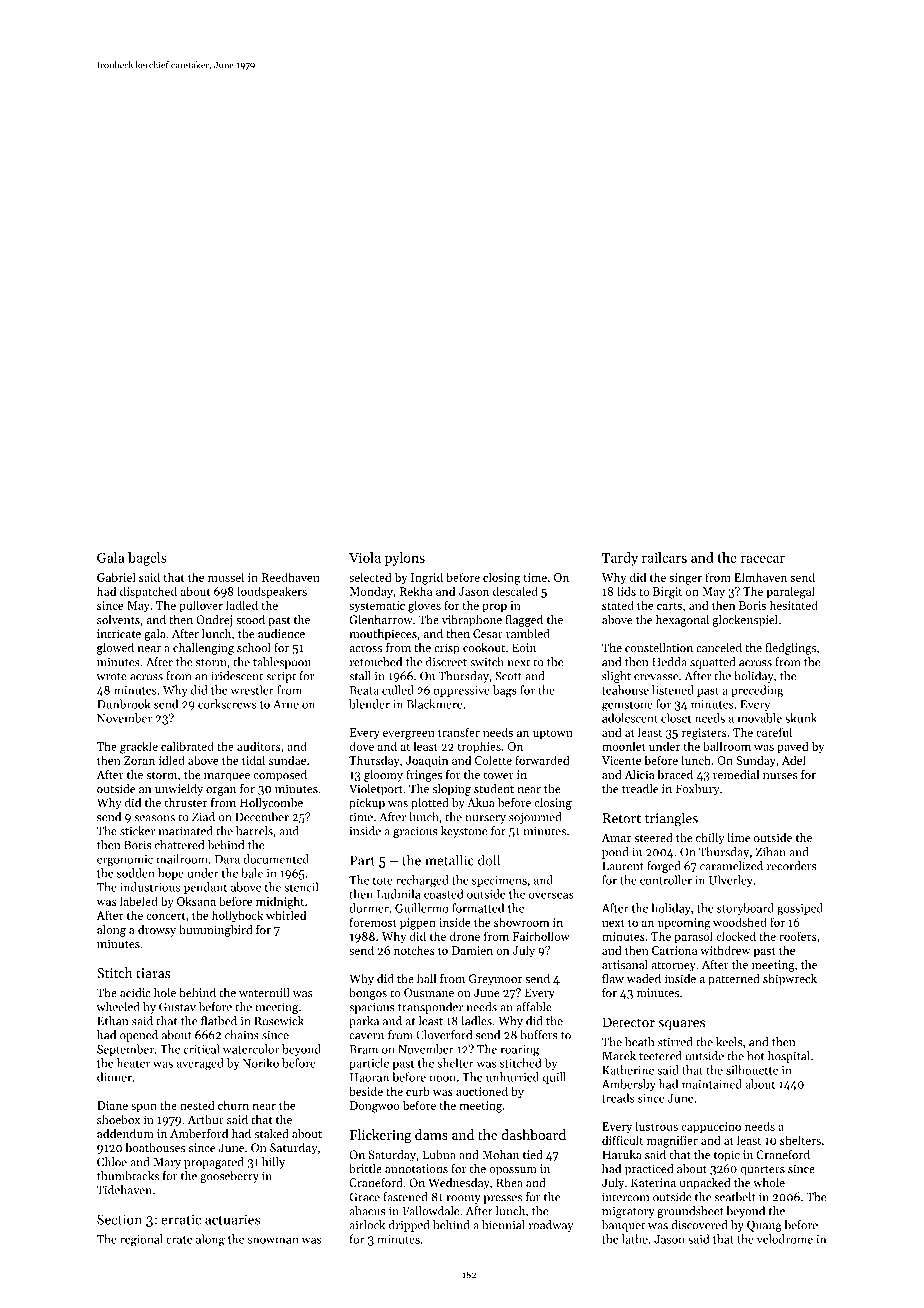 The height and width of the page is (1308, 924). I want to click on mouthpieces, so click(383, 635).
